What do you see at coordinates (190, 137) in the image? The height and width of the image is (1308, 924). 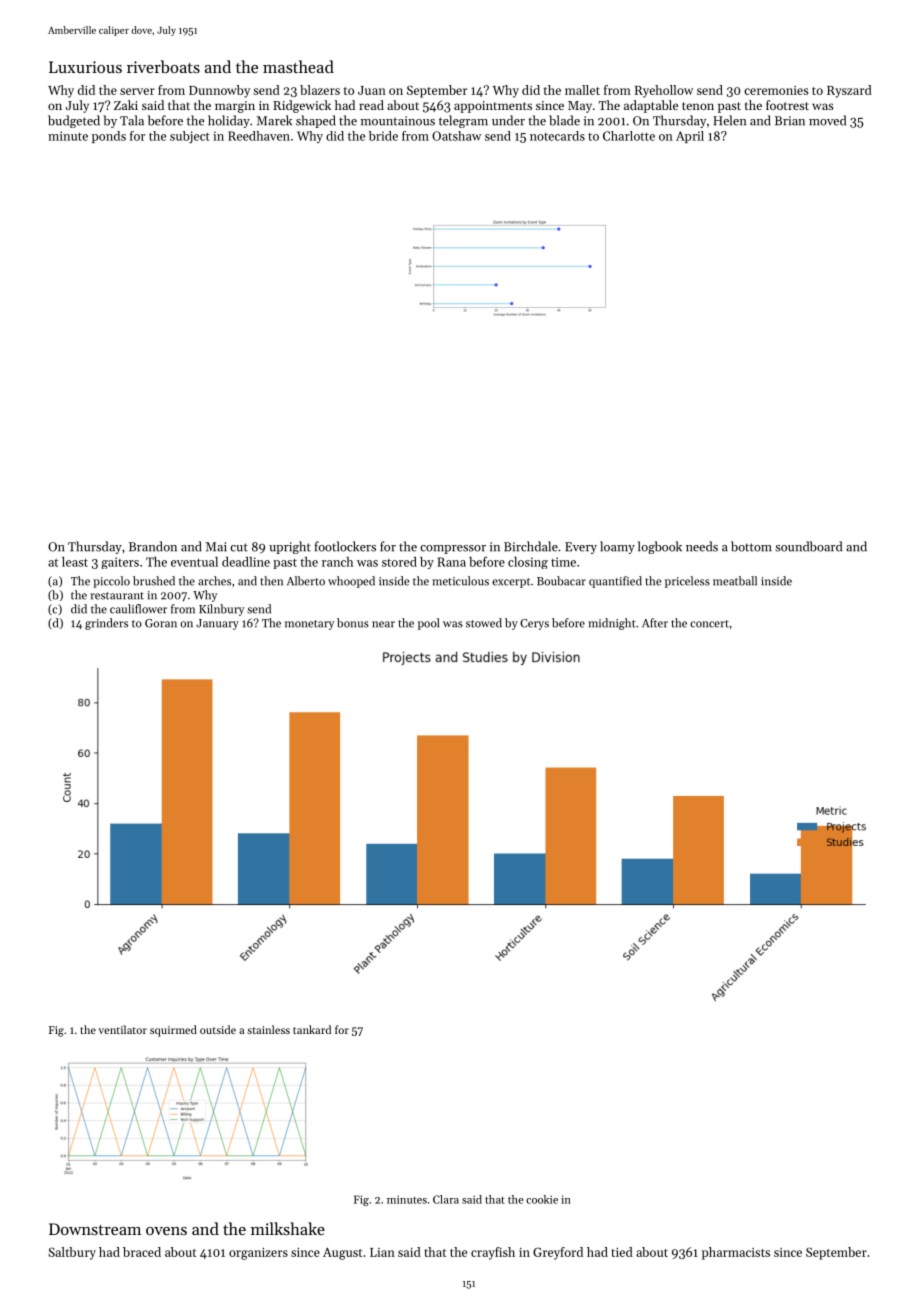 I see `subject` at bounding box center [190, 137].
